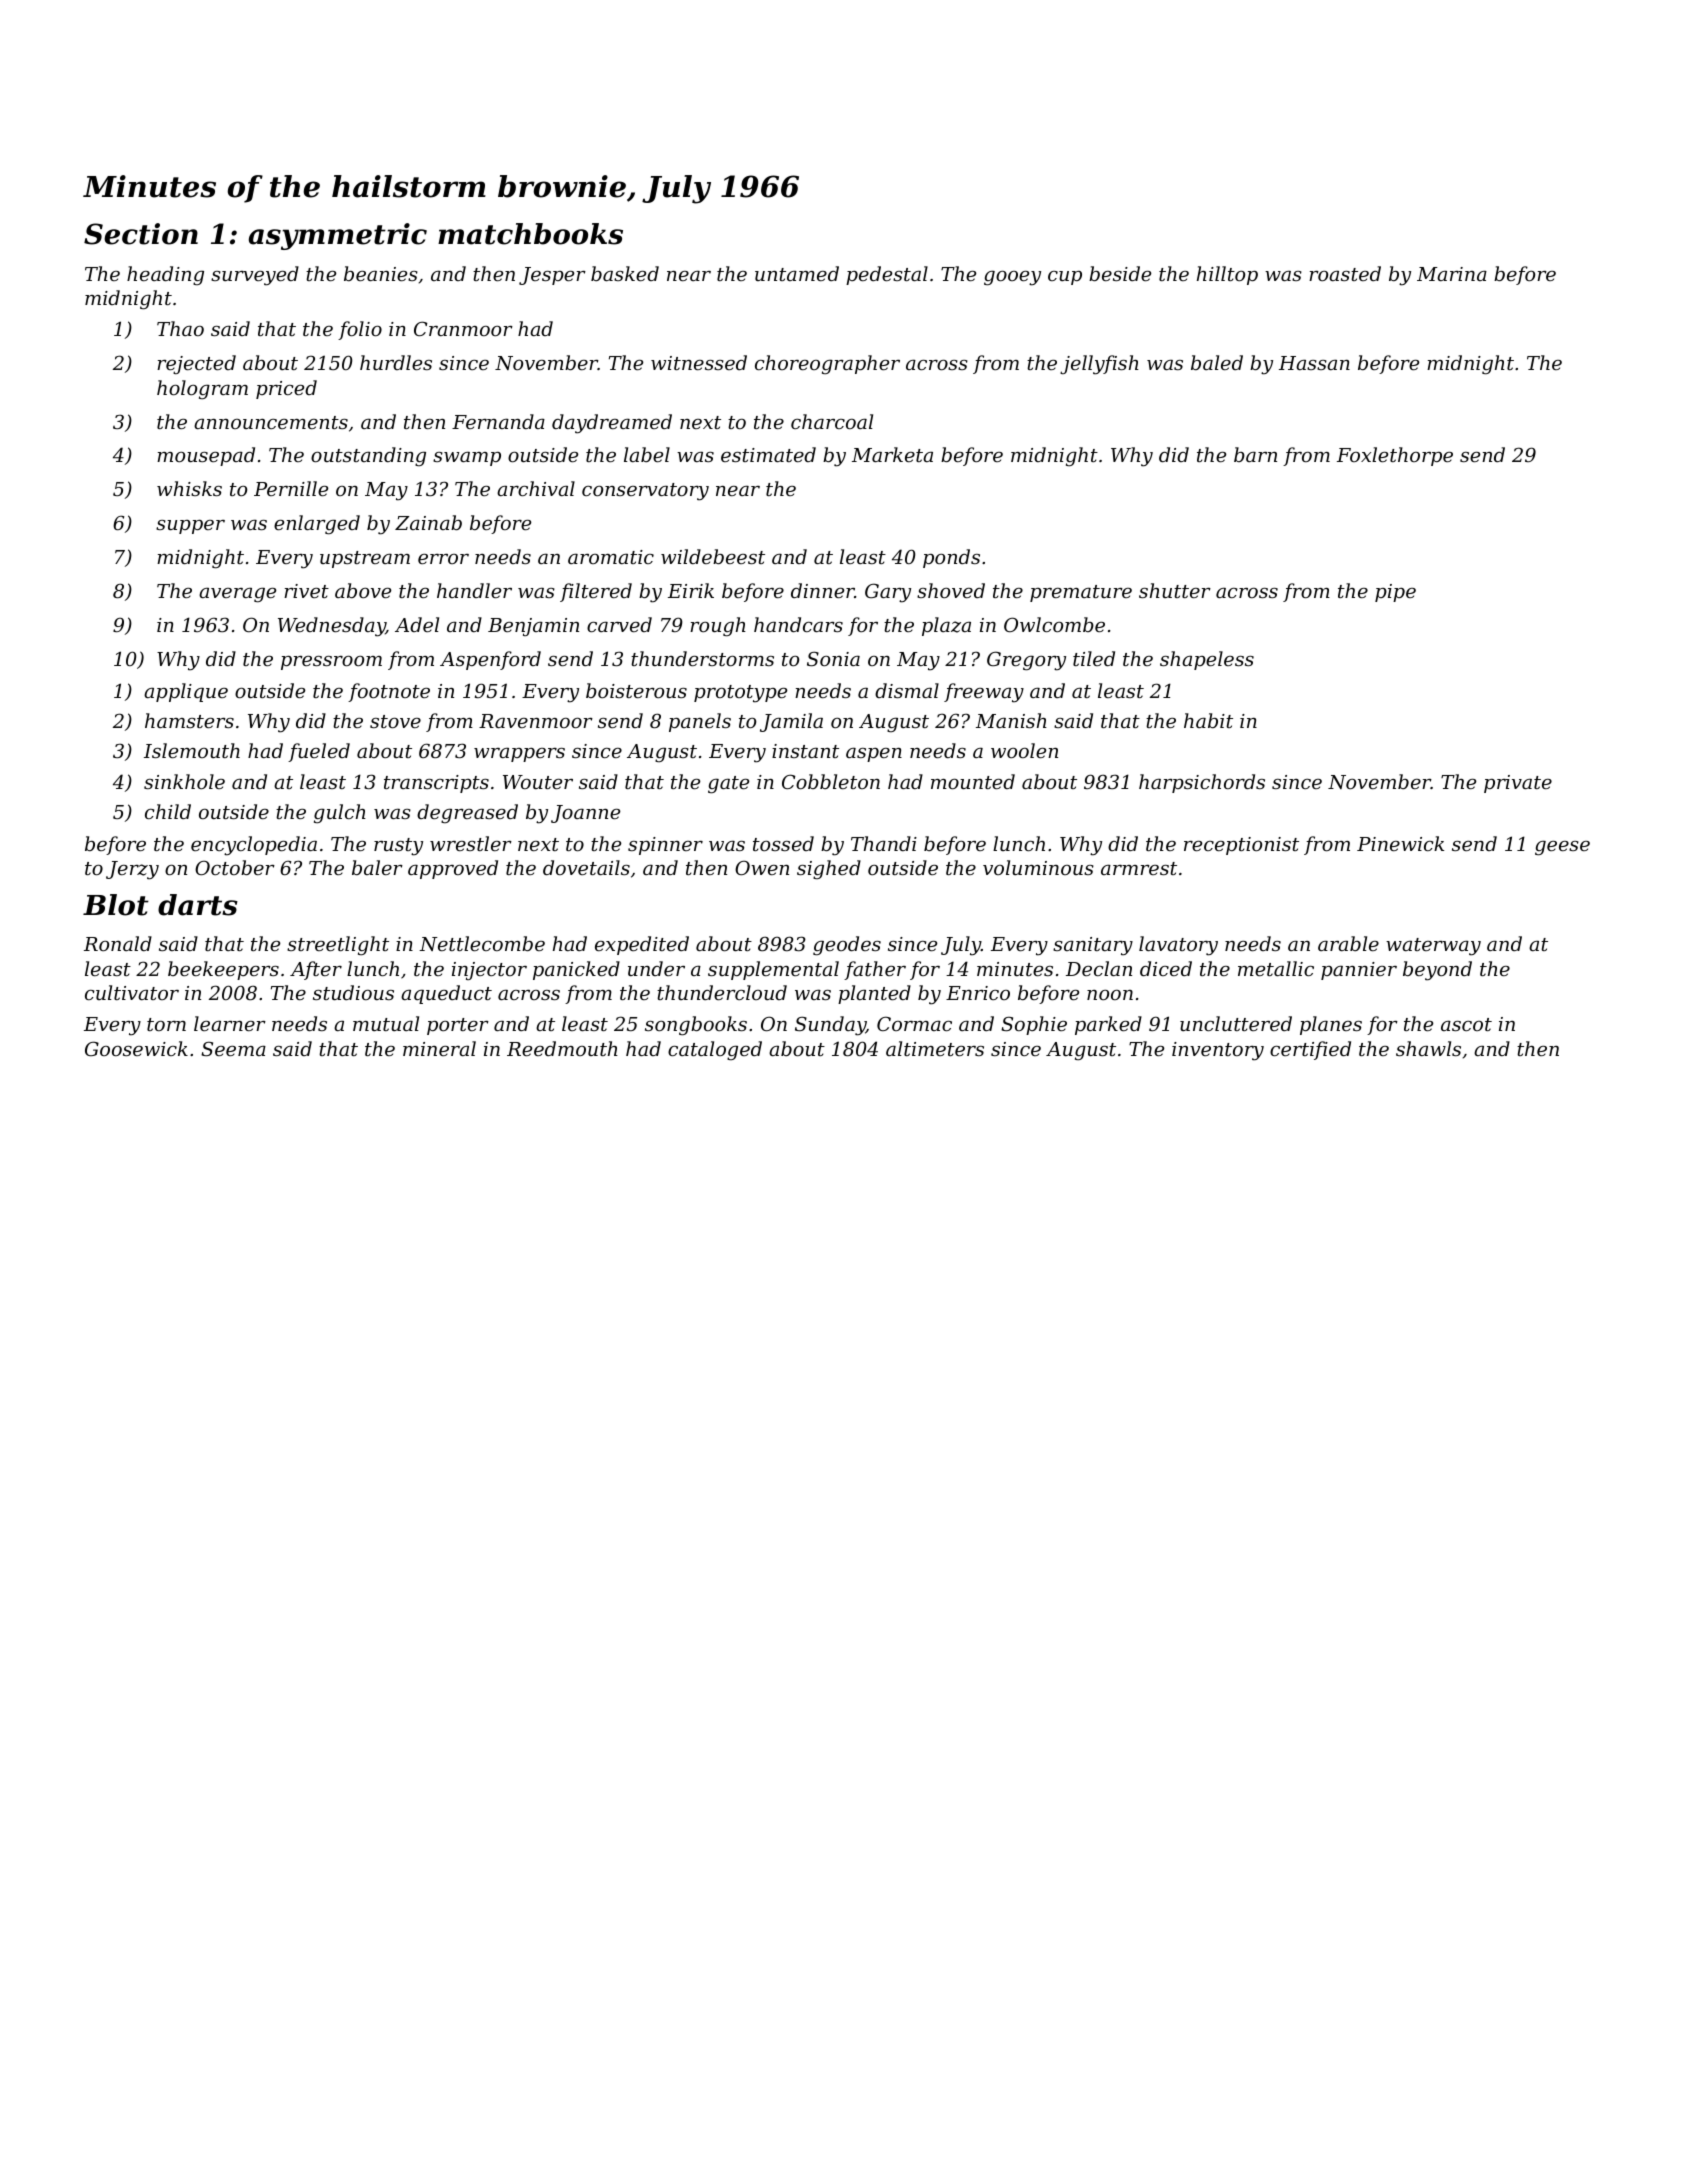  I want to click on Seema, so click(233, 1049).
